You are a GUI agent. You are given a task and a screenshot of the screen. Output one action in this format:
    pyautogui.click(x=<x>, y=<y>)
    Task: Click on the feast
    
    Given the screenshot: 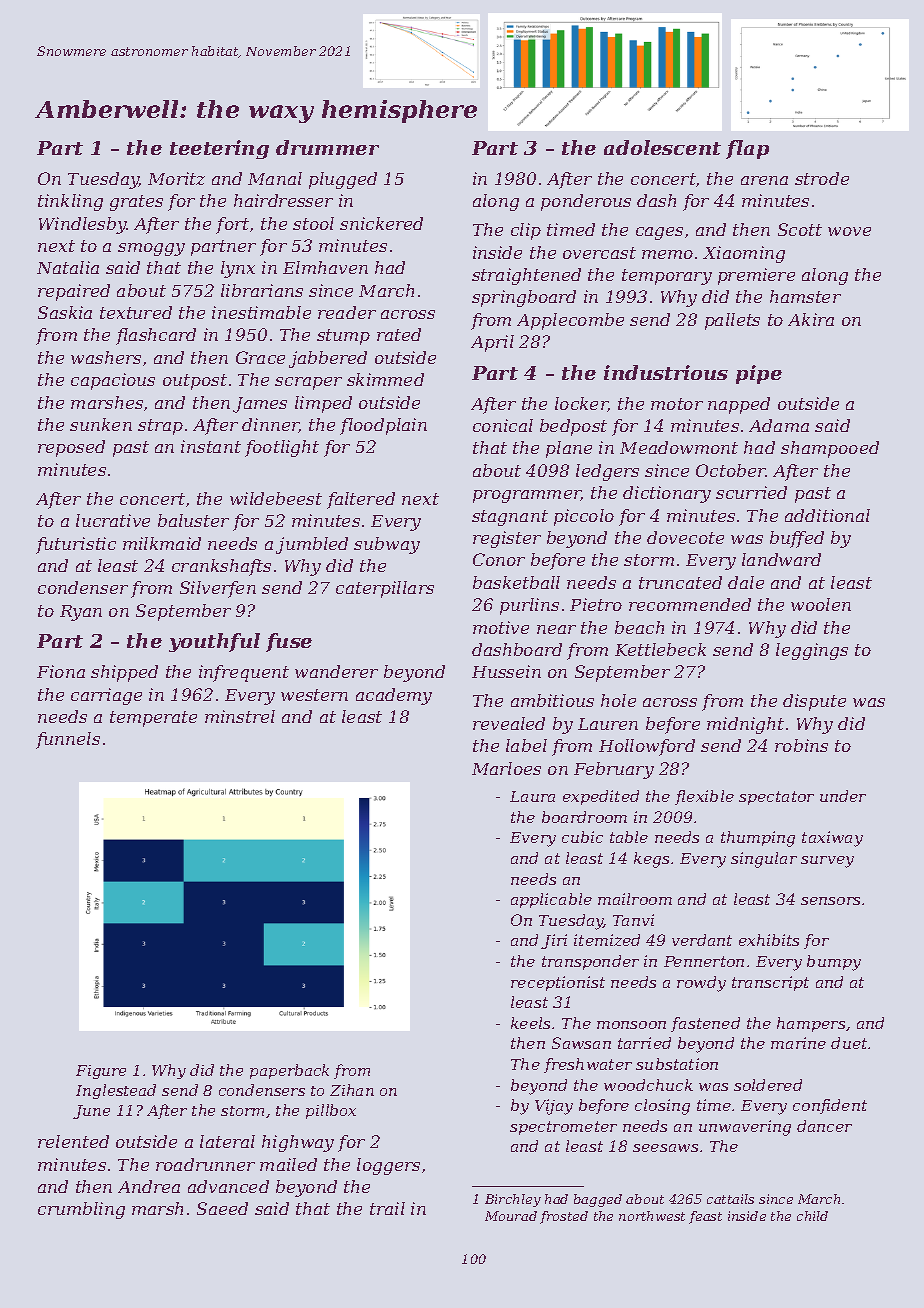 What is the action you would take?
    pyautogui.click(x=705, y=1217)
